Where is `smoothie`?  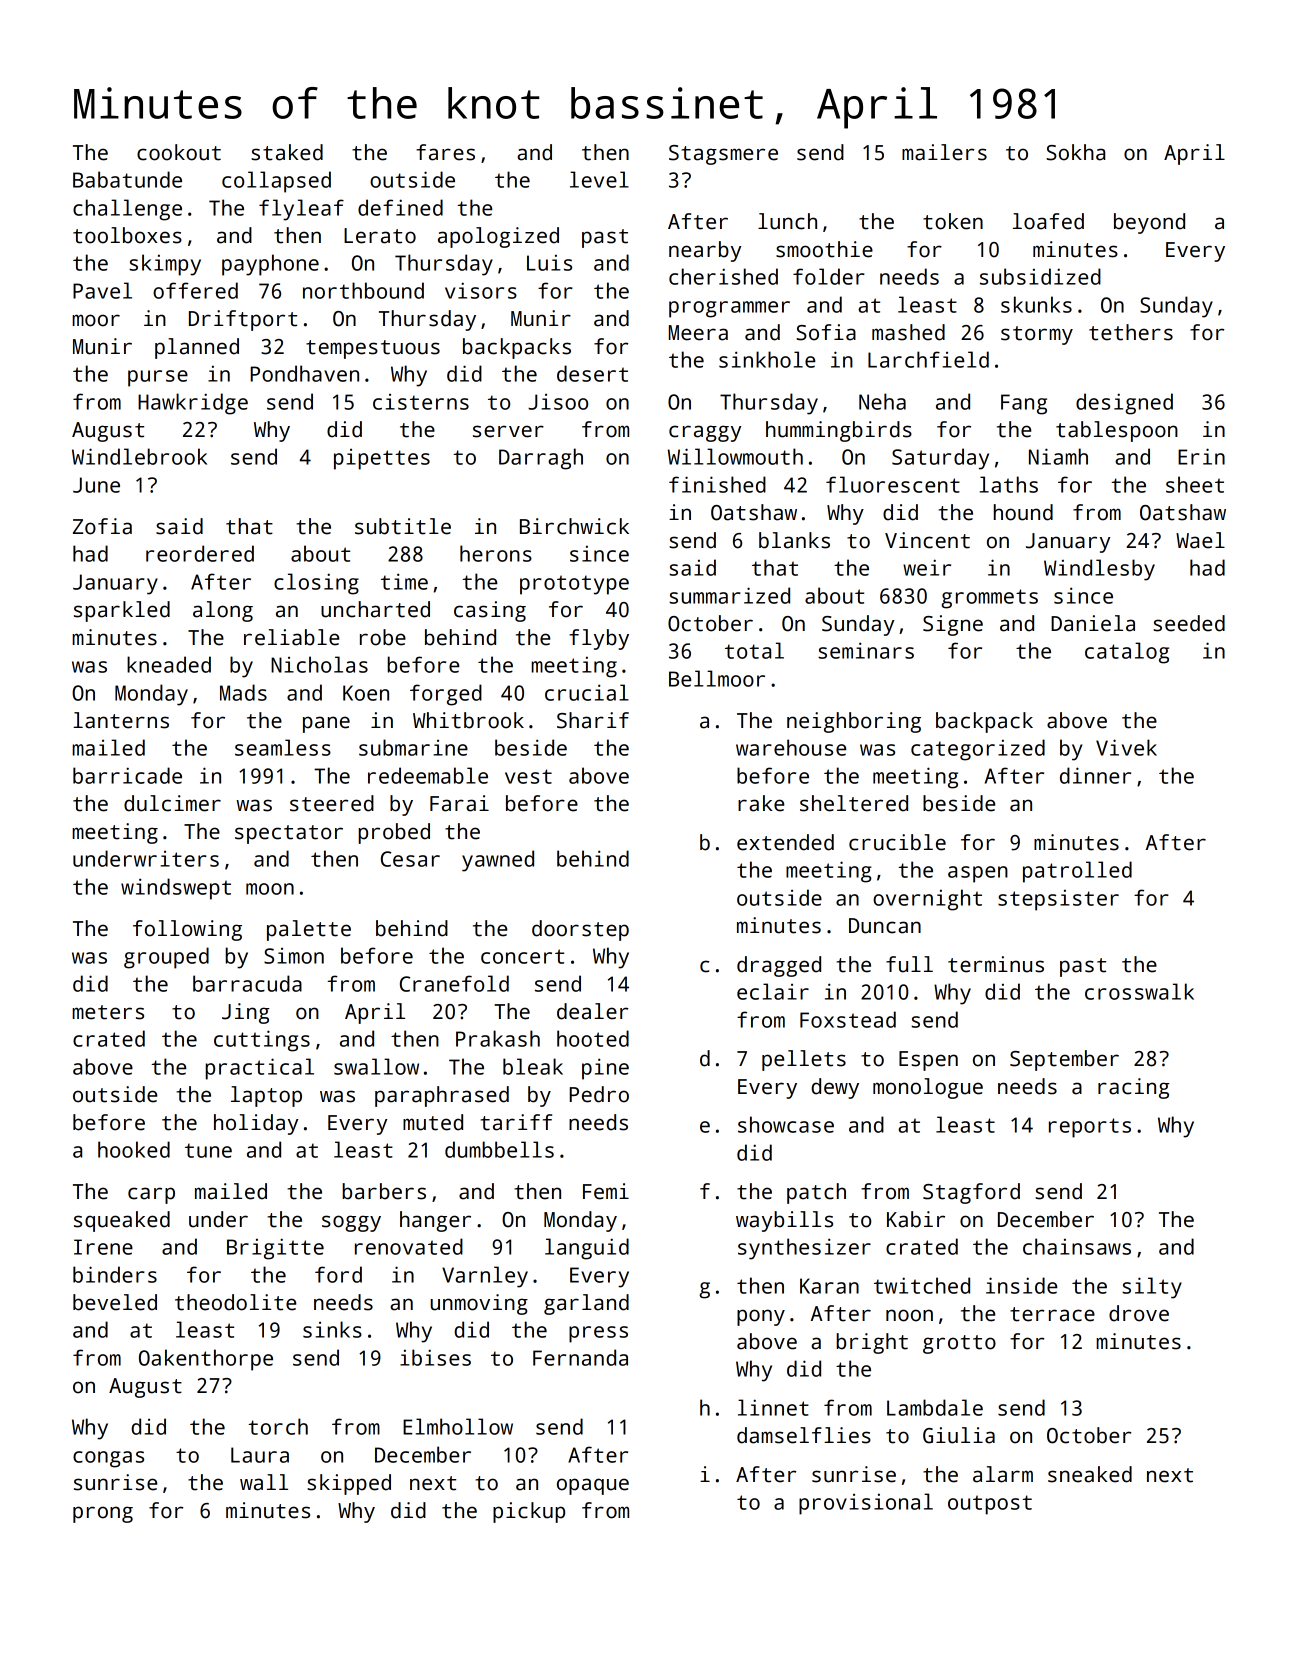 smoothie is located at coordinates (824, 249).
